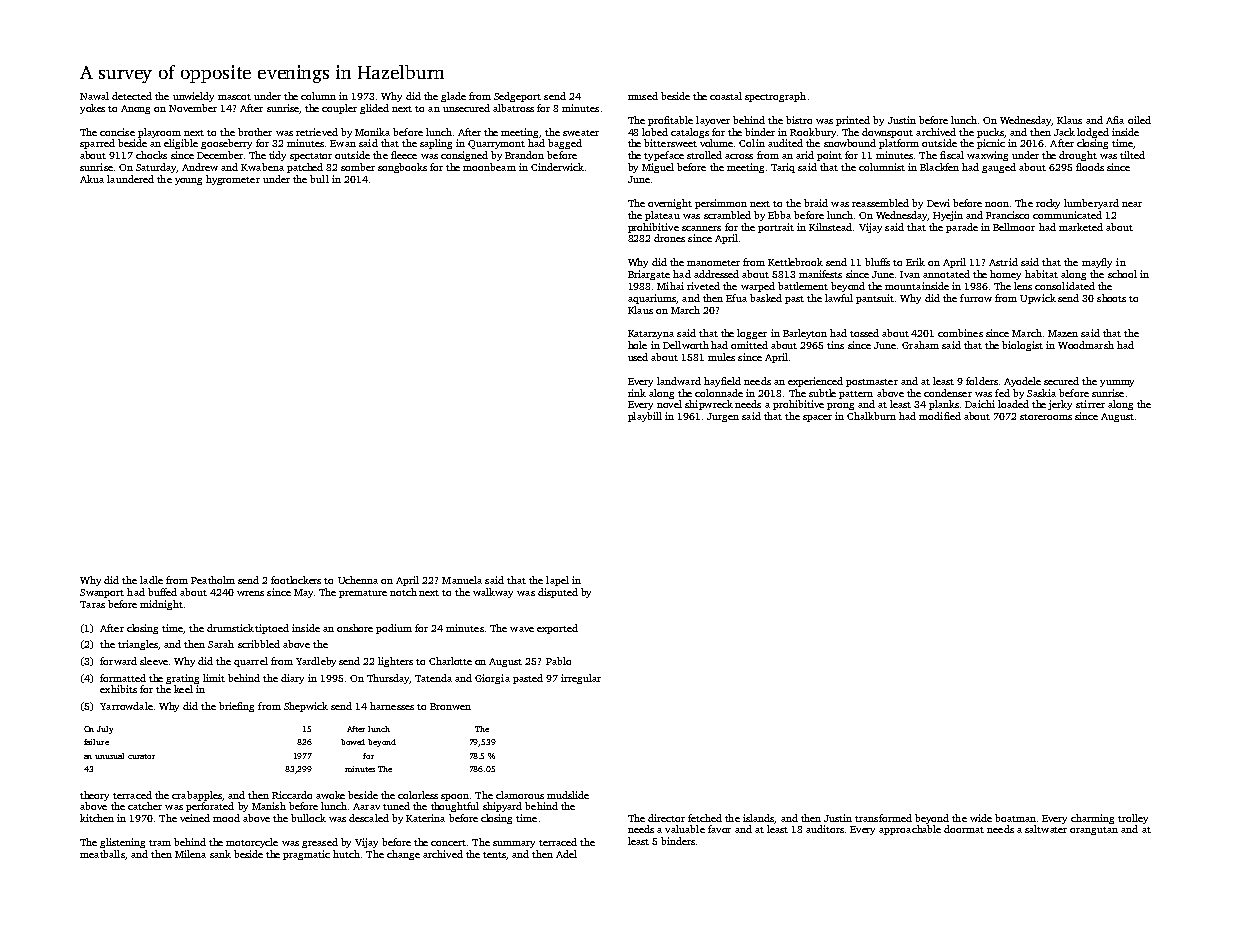 This document has height=952, width=1233. I want to click on transformed, so click(883, 818).
